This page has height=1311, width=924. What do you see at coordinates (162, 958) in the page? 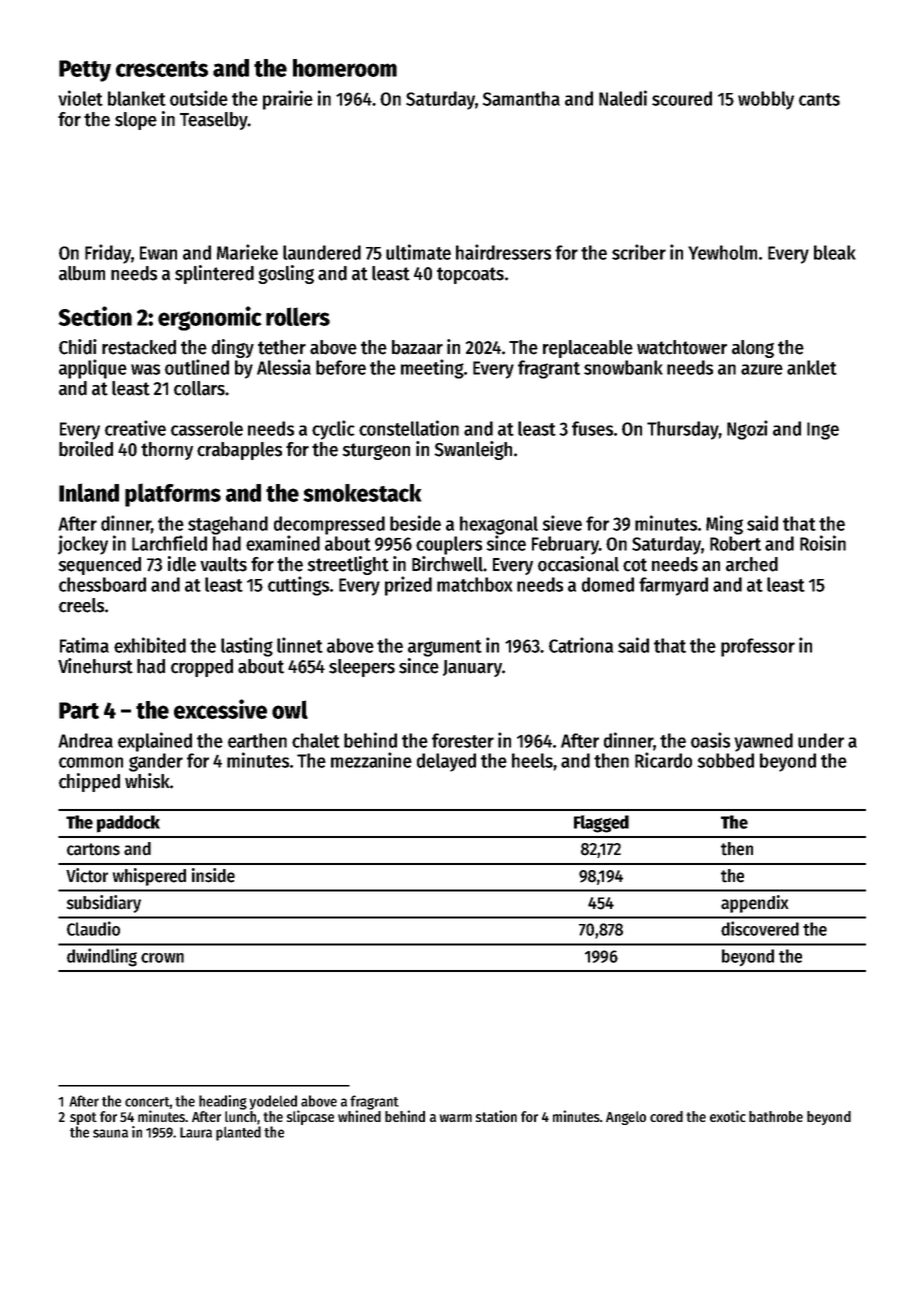
I see `crown` at bounding box center [162, 958].
